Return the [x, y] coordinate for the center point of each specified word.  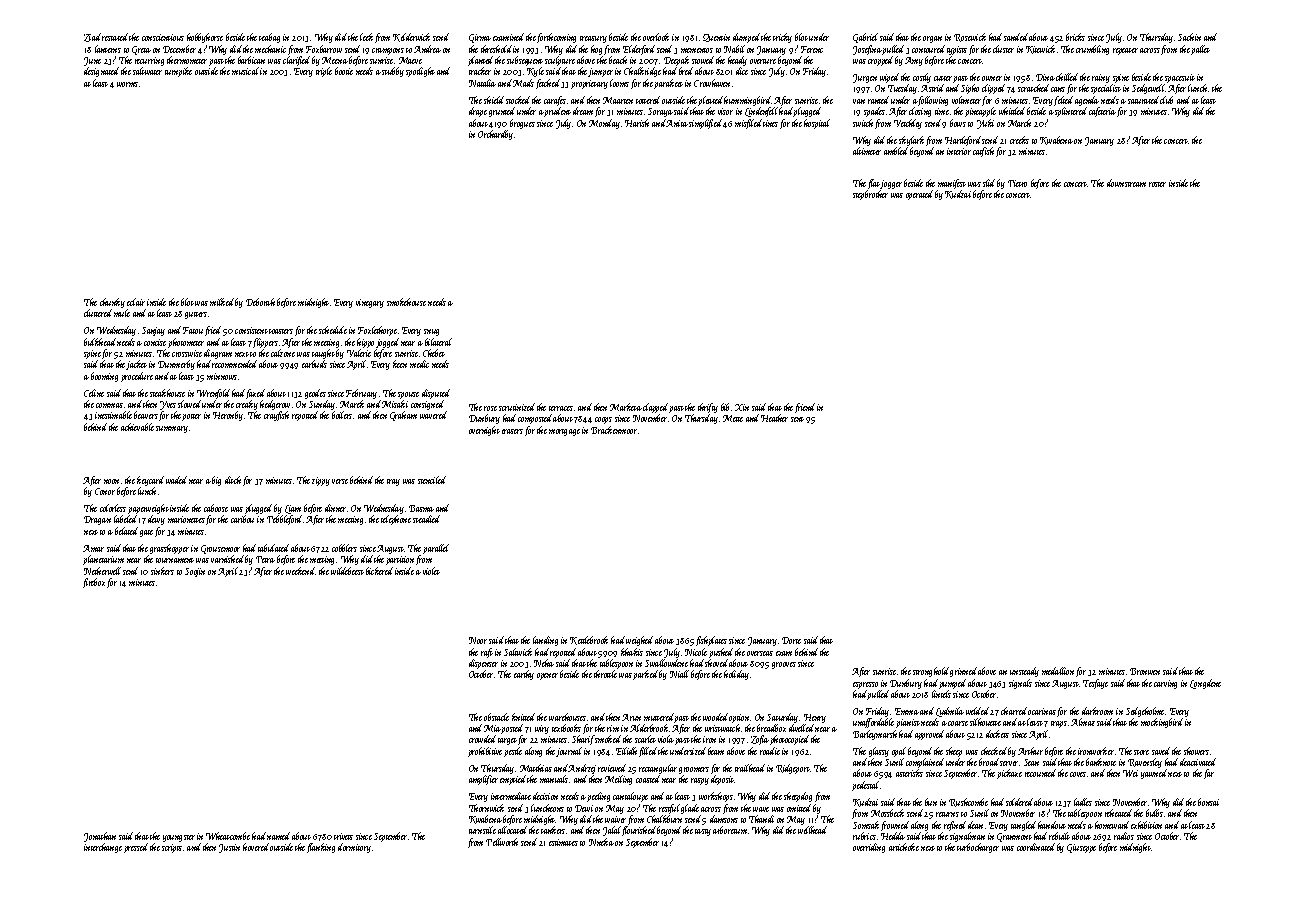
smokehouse [406, 302]
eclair [136, 302]
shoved [716, 663]
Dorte [791, 640]
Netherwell [102, 571]
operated [919, 195]
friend [805, 408]
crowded [482, 739]
